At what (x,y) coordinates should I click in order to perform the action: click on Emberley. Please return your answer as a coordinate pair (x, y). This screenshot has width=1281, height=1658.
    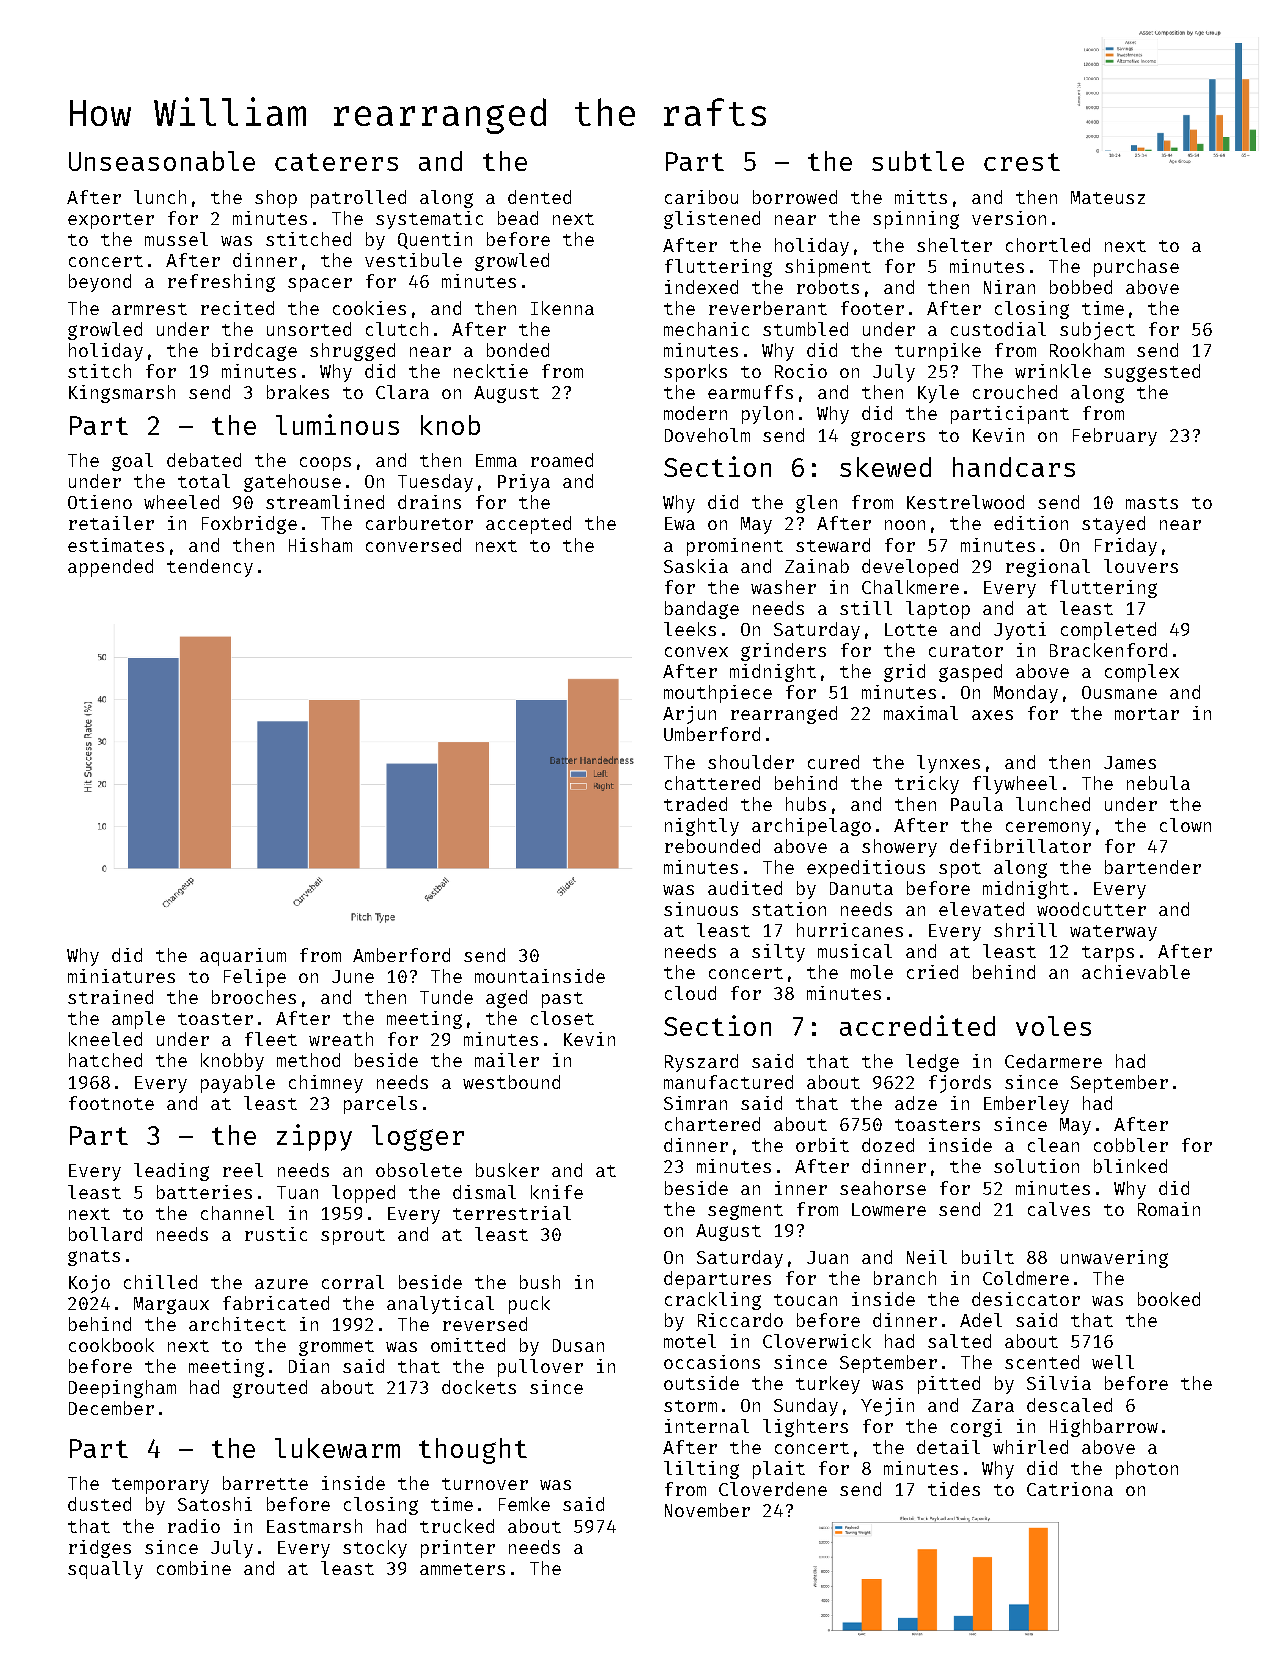
    Looking at the image, I should click on (1026, 1105).
